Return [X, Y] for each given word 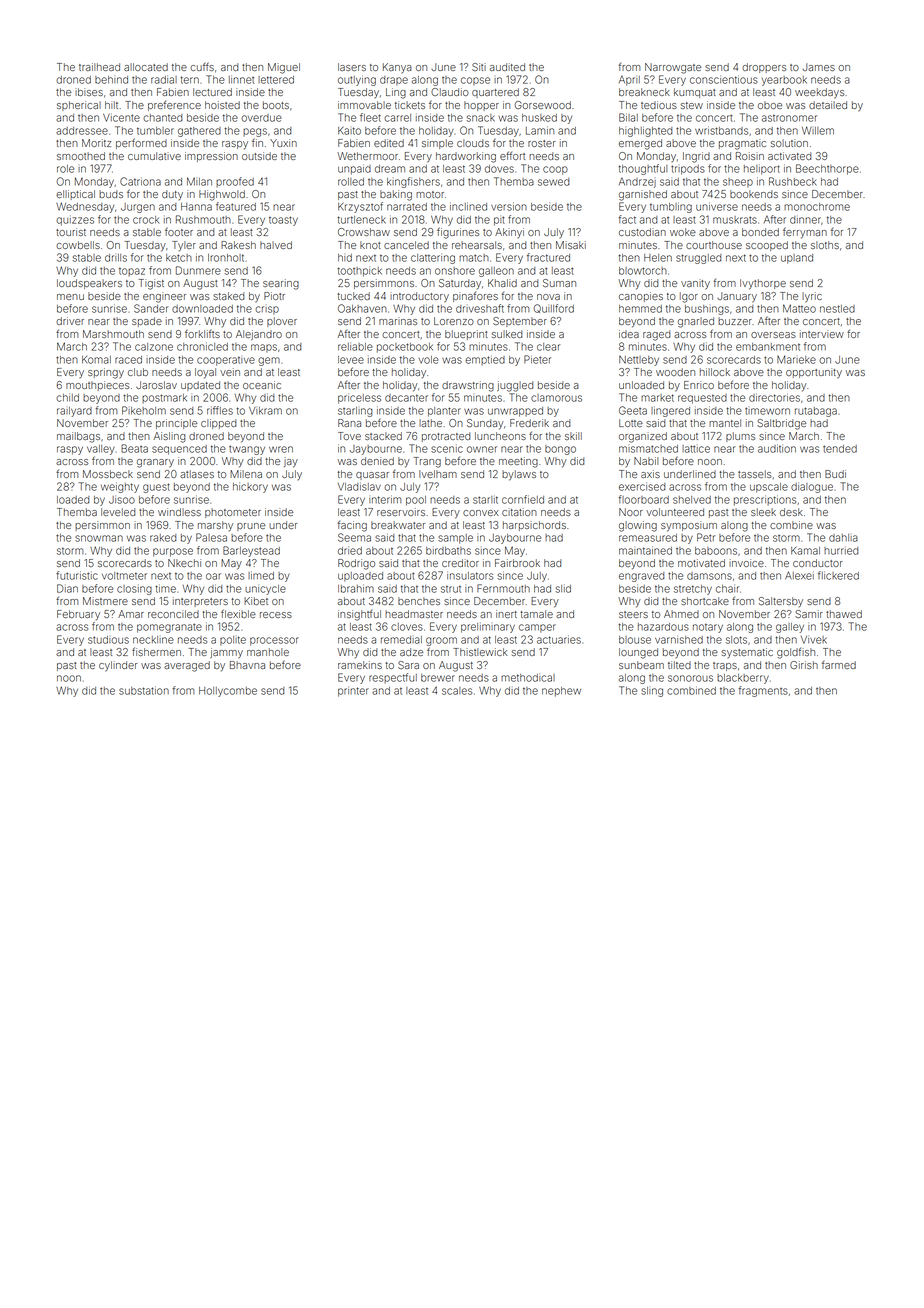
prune [251, 527]
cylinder [118, 666]
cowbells [78, 245]
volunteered [675, 512]
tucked [353, 296]
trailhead [99, 67]
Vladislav [359, 486]
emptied [485, 360]
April [629, 81]
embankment [768, 347]
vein [230, 372]
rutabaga [816, 412]
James [818, 67]
